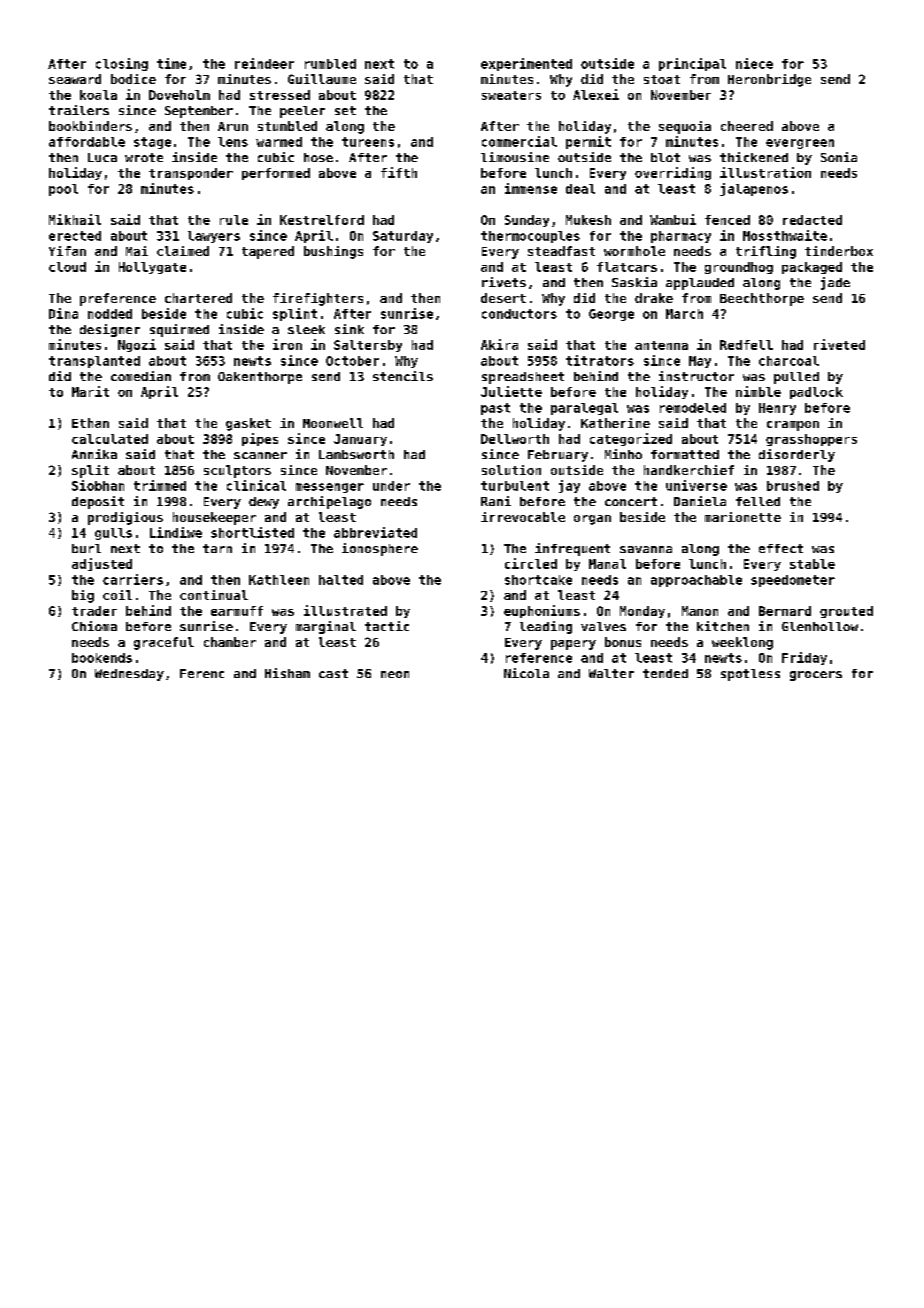  I want to click on Ethan, so click(90, 423).
